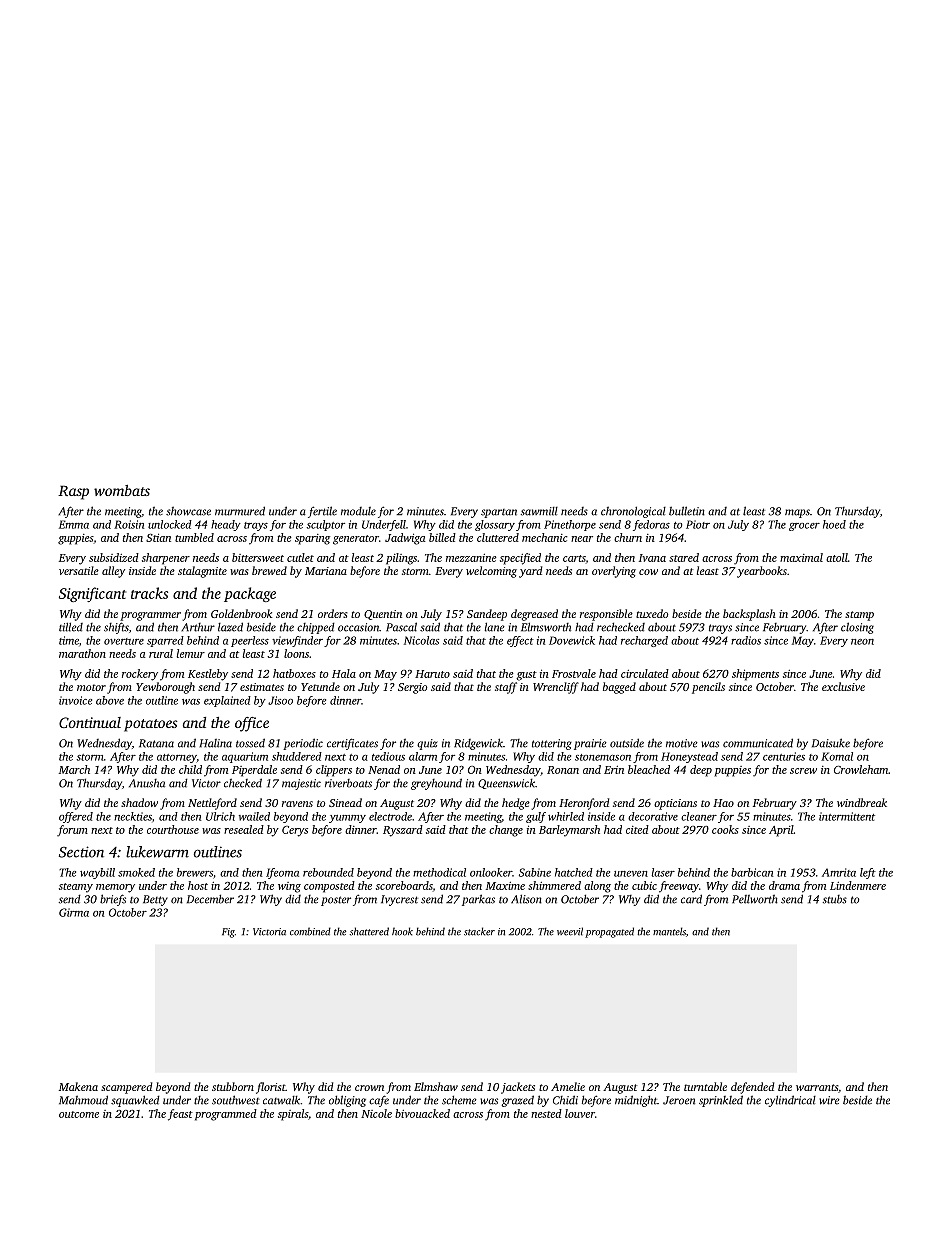 This image has width=952, height=1233. I want to click on Lindenmere, so click(858, 885).
